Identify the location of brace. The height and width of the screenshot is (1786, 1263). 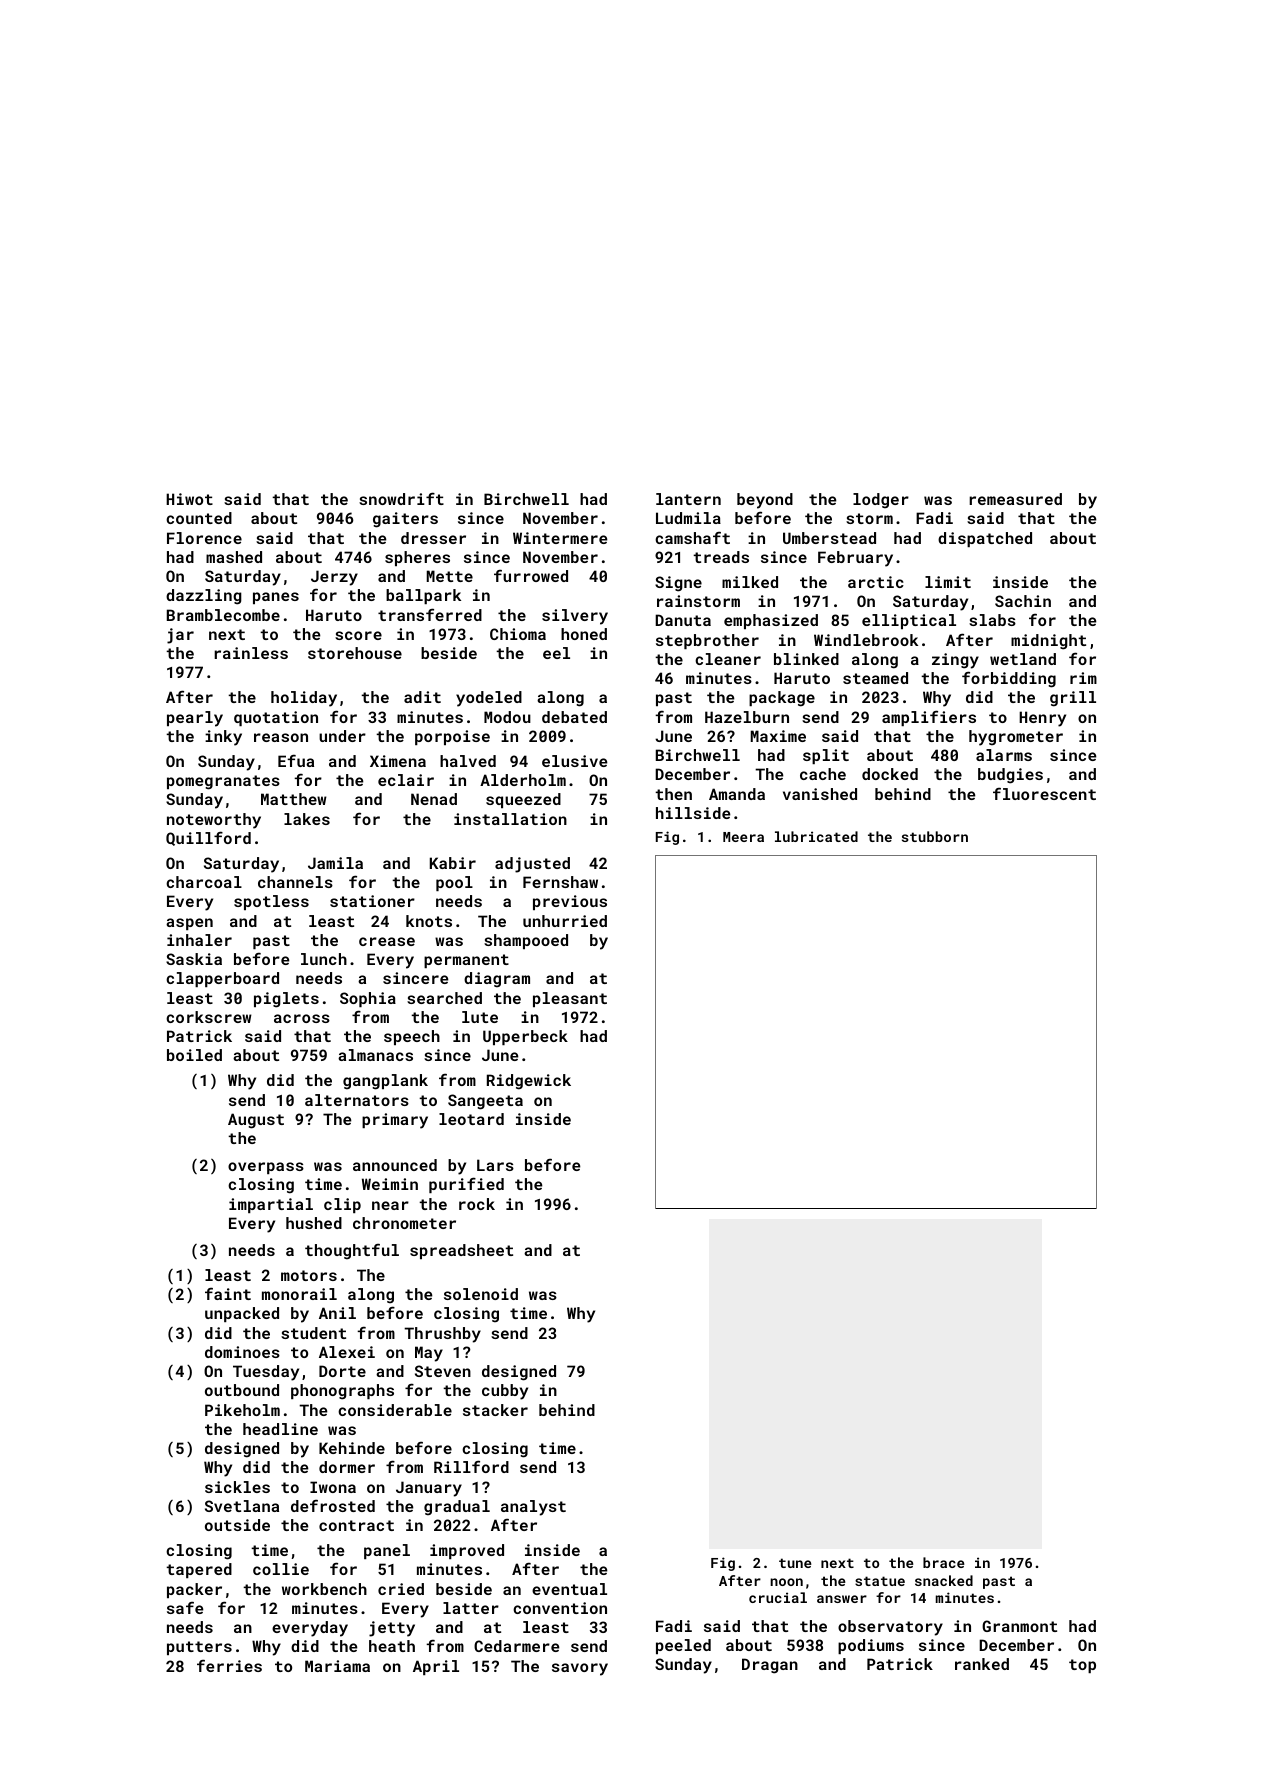
(944, 1562).
